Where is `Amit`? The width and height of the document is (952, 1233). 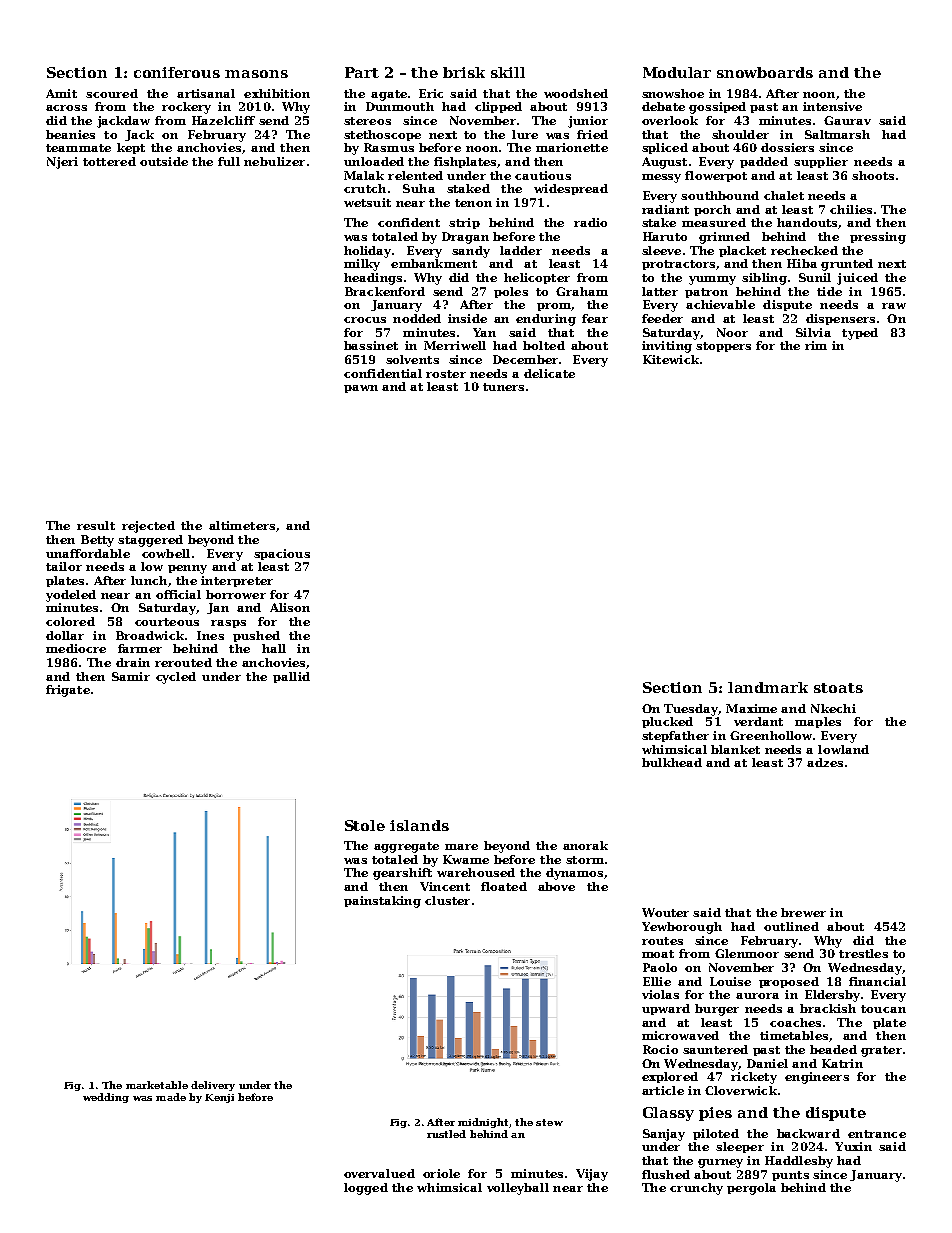 Amit is located at coordinates (61, 93).
